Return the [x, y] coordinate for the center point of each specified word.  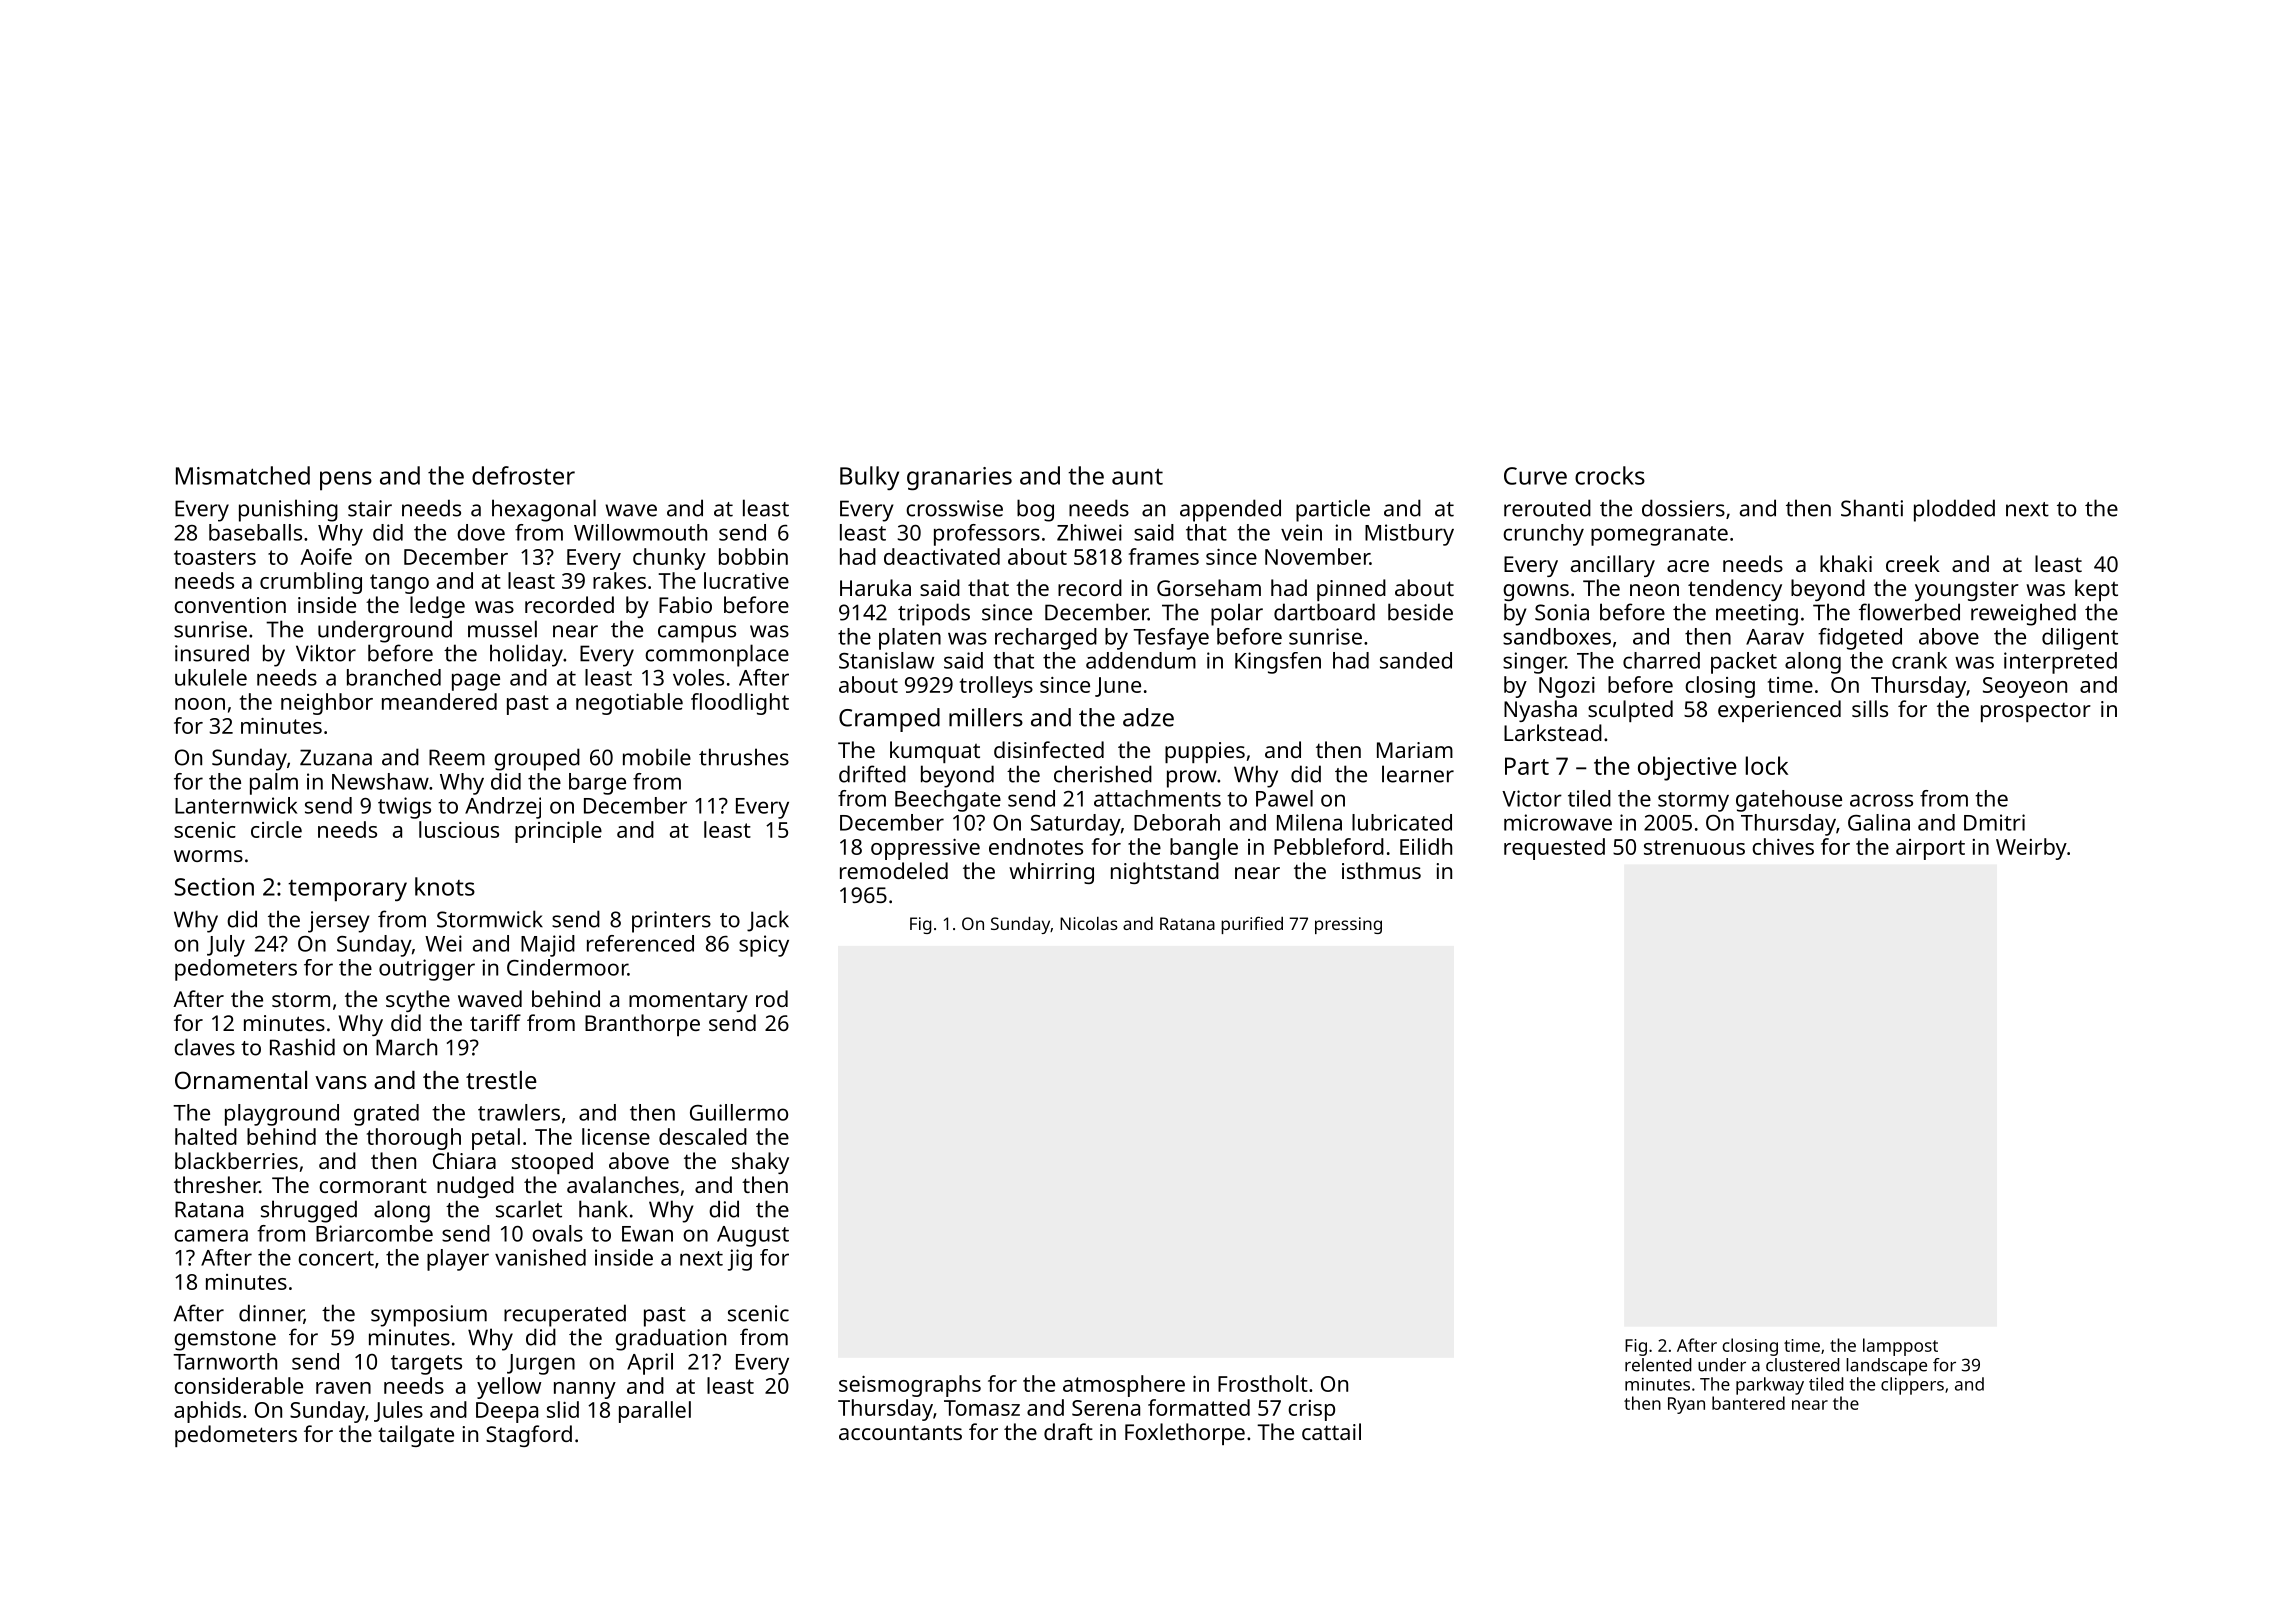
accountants [900, 1432]
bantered [1748, 1403]
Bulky [869, 478]
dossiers [1683, 508]
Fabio [685, 604]
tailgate [416, 1436]
